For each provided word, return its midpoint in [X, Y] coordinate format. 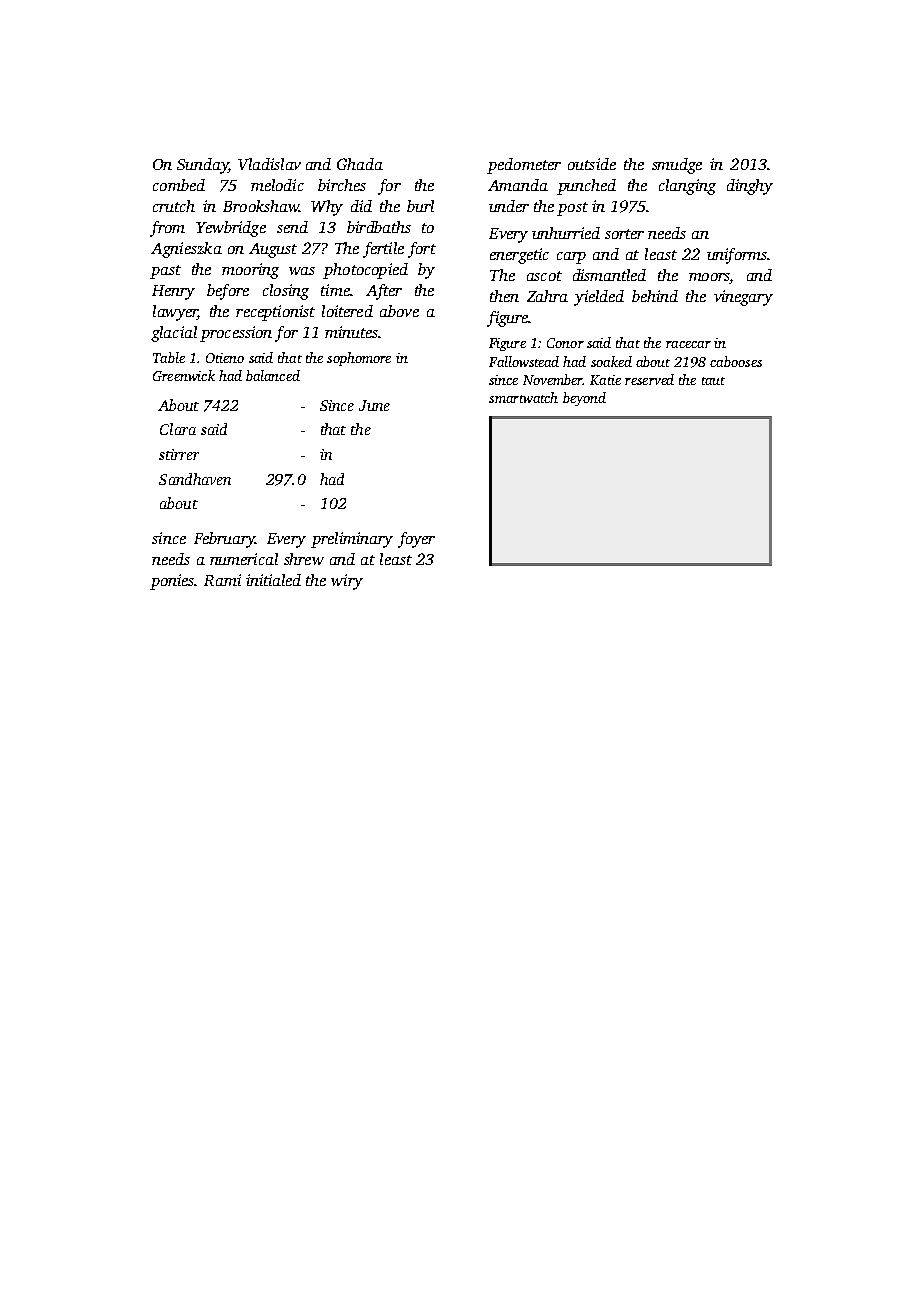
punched [586, 187]
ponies [172, 582]
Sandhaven [195, 479]
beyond [584, 399]
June [374, 405]
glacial [174, 334]
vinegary [743, 298]
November [553, 379]
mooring [250, 271]
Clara [178, 429]
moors [709, 278]
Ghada [360, 164]
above [399, 311]
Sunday [202, 166]
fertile [383, 250]
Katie [605, 380]
